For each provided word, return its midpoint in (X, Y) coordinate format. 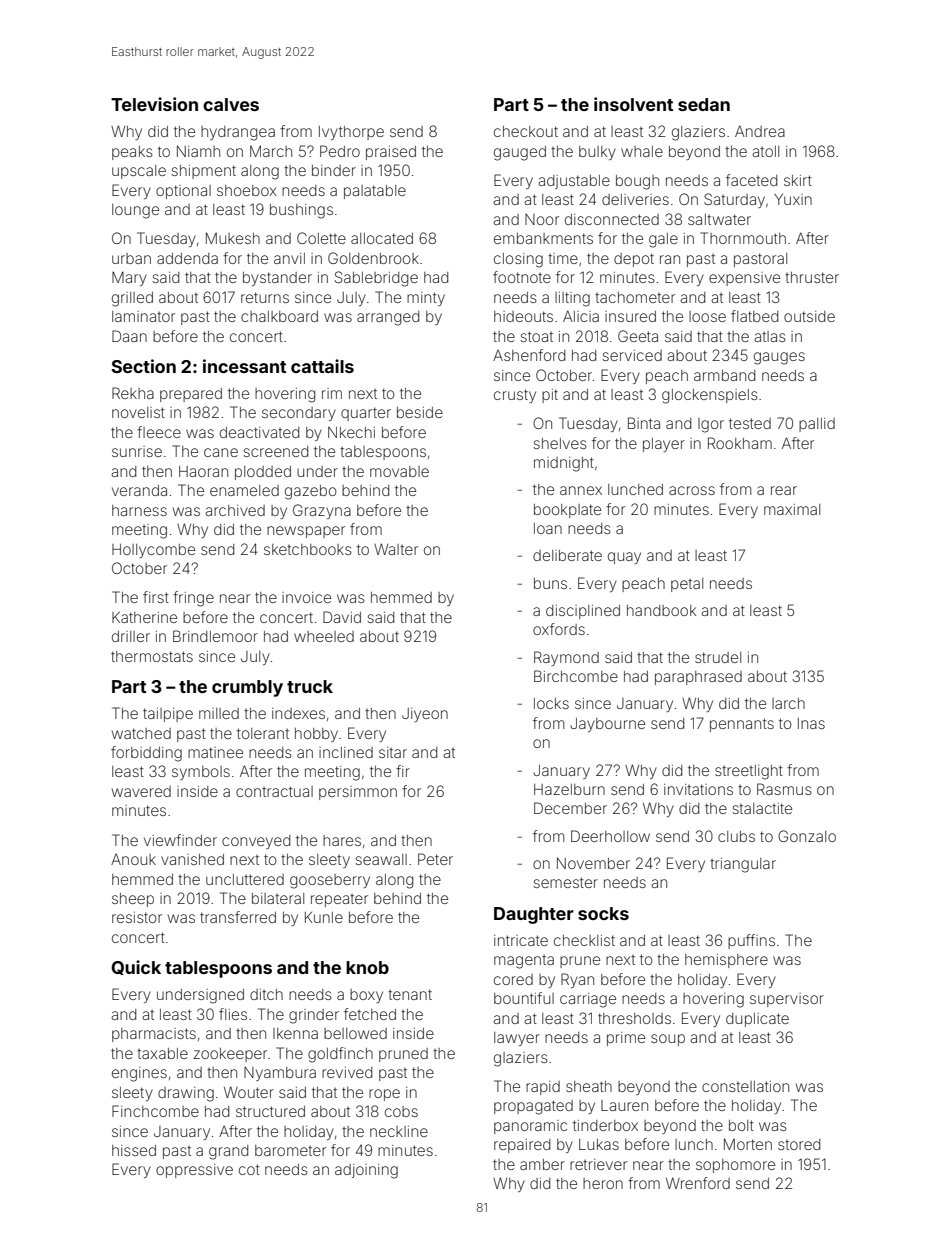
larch (788, 703)
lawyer (517, 1039)
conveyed (256, 842)
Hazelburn (569, 789)
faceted (751, 180)
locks (551, 703)
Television (154, 104)
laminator (143, 316)
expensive (744, 279)
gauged (520, 153)
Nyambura (280, 1074)
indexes (298, 713)
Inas (811, 723)
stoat (536, 336)
